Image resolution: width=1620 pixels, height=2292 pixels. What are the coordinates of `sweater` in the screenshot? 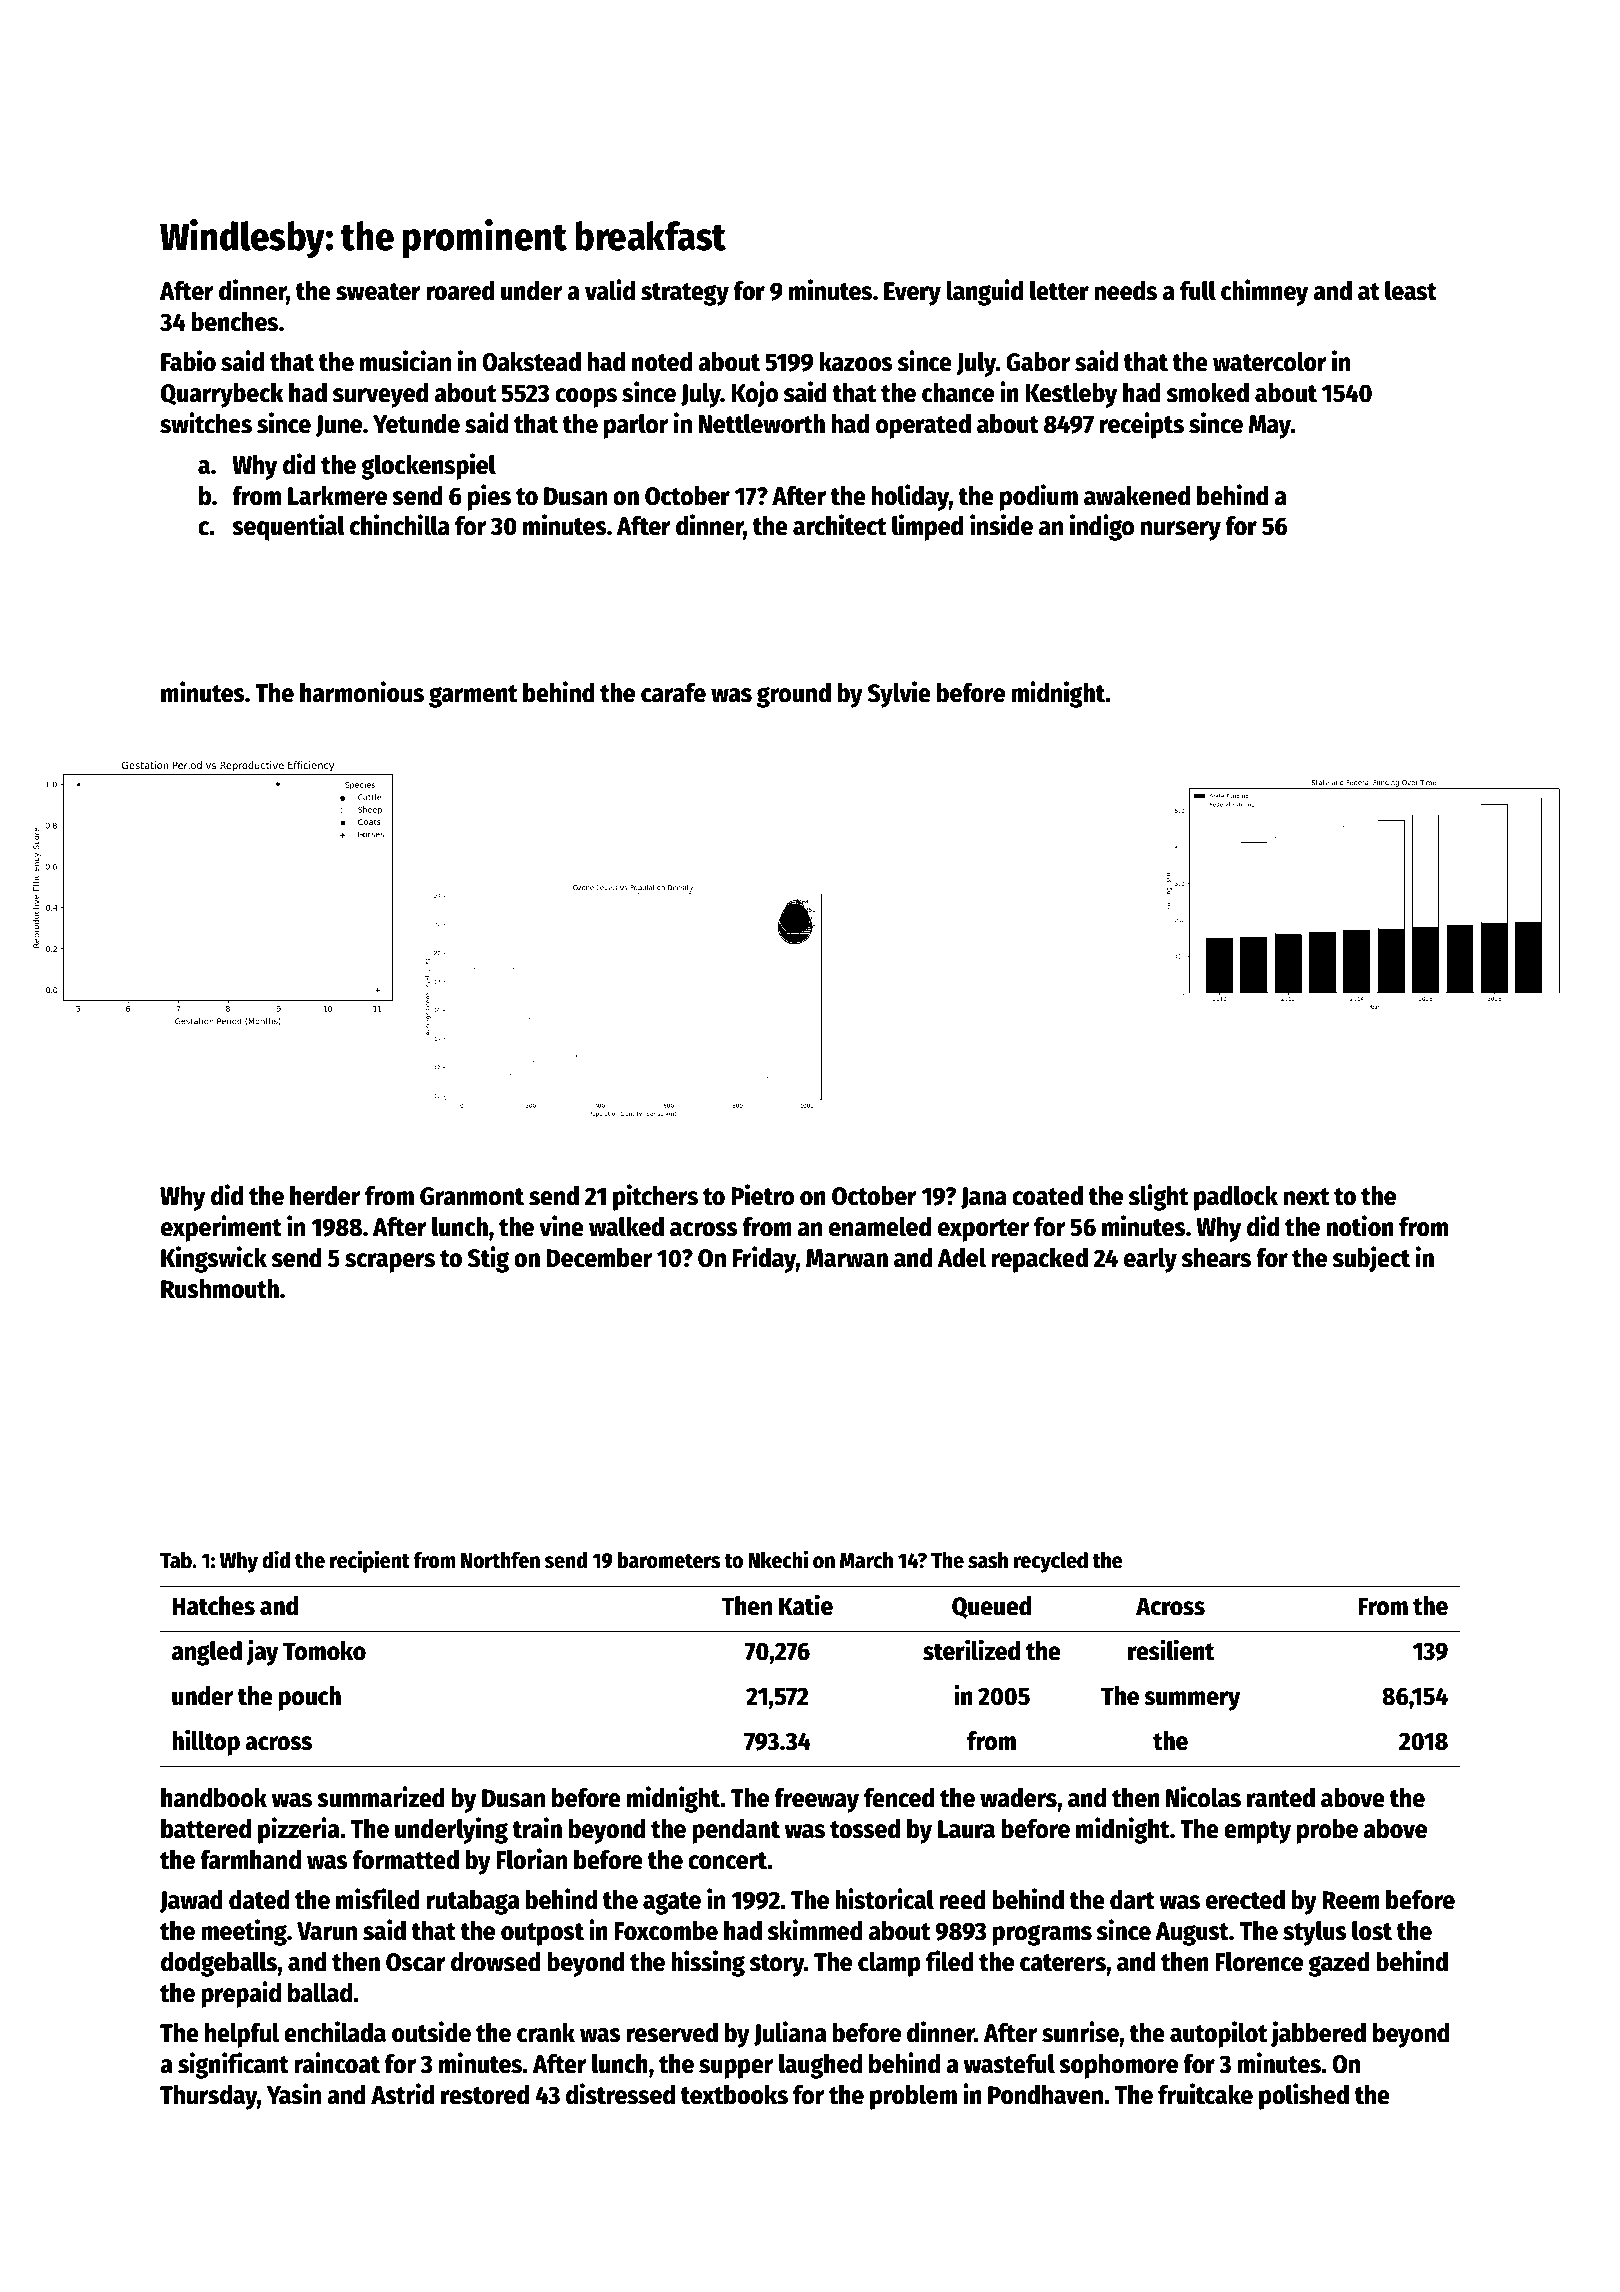 It's located at (378, 292).
